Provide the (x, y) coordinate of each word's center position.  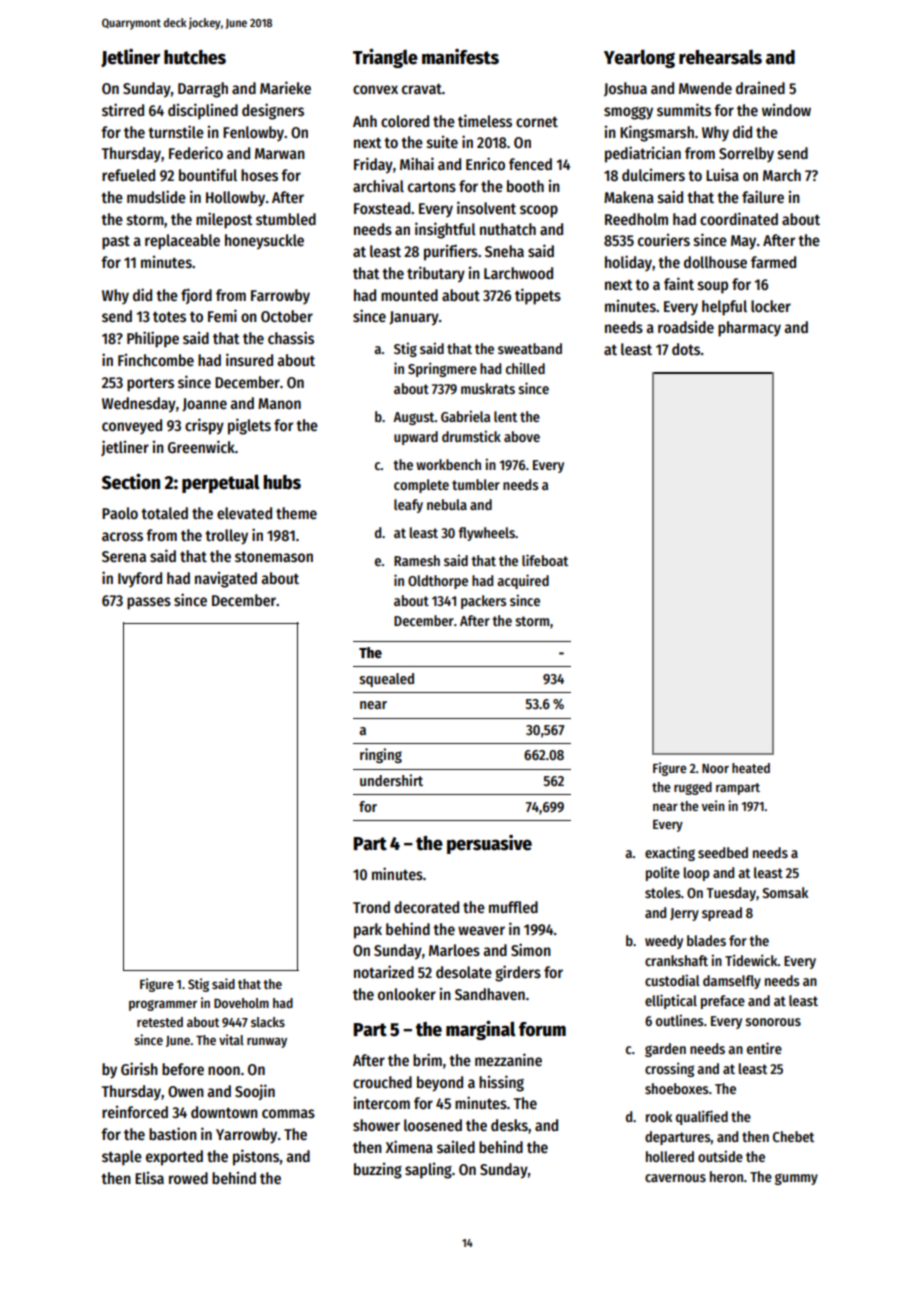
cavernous (675, 1178)
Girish (139, 1069)
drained (760, 88)
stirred (123, 109)
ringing (381, 755)
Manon (279, 403)
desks (509, 1125)
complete (421, 486)
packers (483, 602)
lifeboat (545, 560)
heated (751, 768)
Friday (373, 165)
